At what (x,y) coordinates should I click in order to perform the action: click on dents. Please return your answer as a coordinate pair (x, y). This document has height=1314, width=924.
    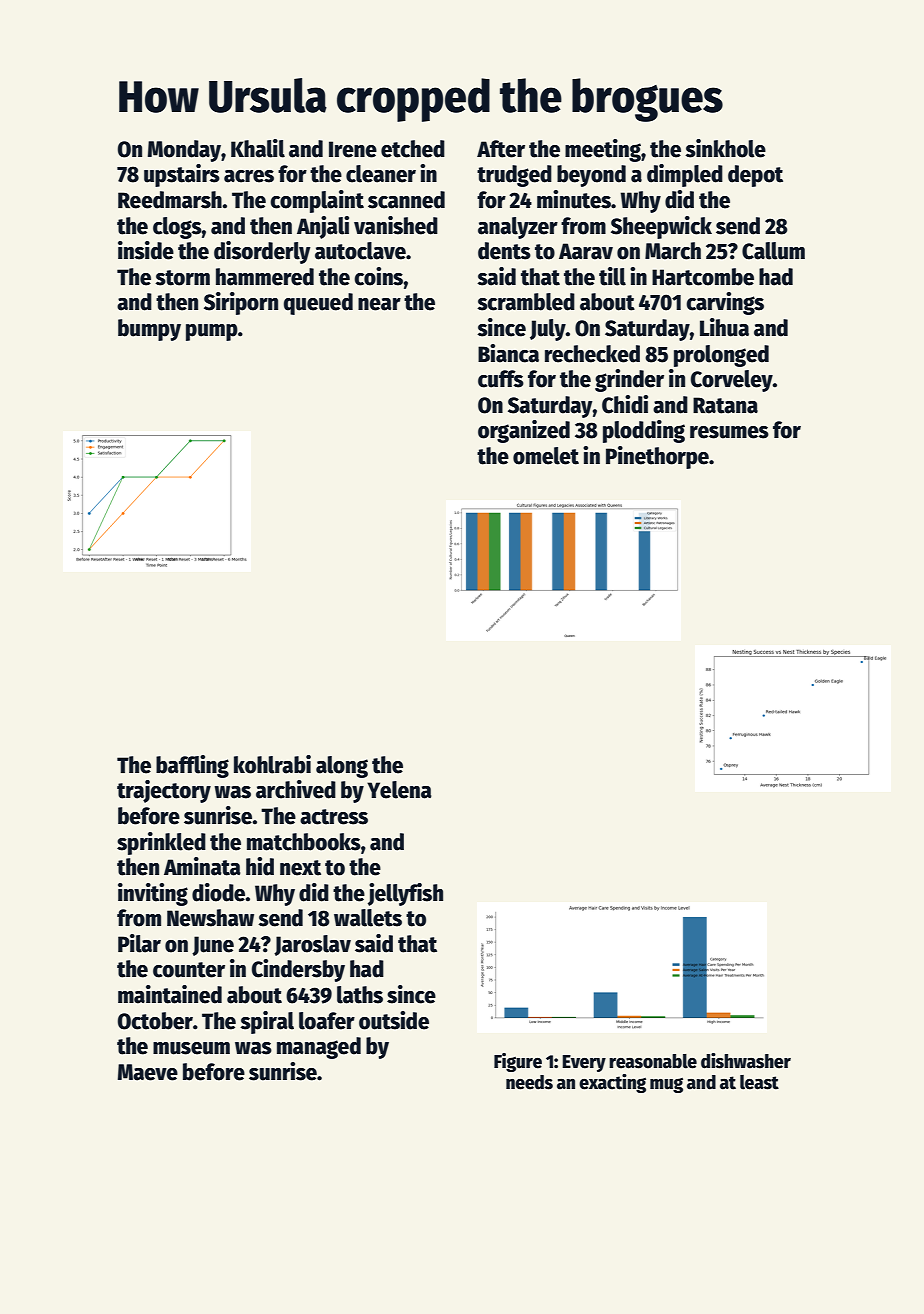
    Looking at the image, I should click on (504, 251).
